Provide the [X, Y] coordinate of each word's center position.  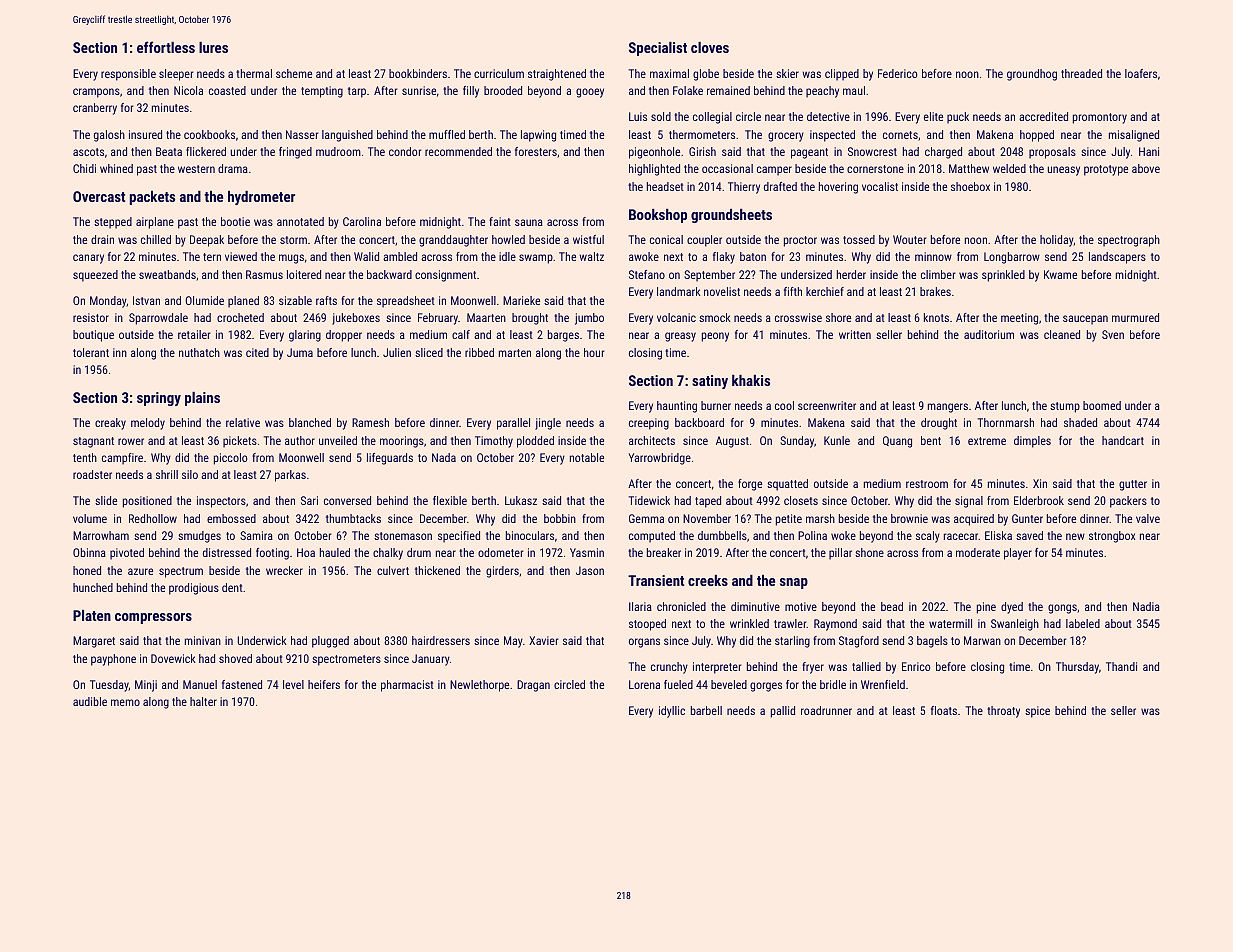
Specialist [658, 49]
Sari [309, 500]
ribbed [479, 352]
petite [789, 520]
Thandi [1121, 666]
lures [213, 47]
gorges [766, 687]
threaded [1081, 73]
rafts [326, 300]
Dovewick [173, 658]
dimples [1032, 442]
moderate [978, 552]
